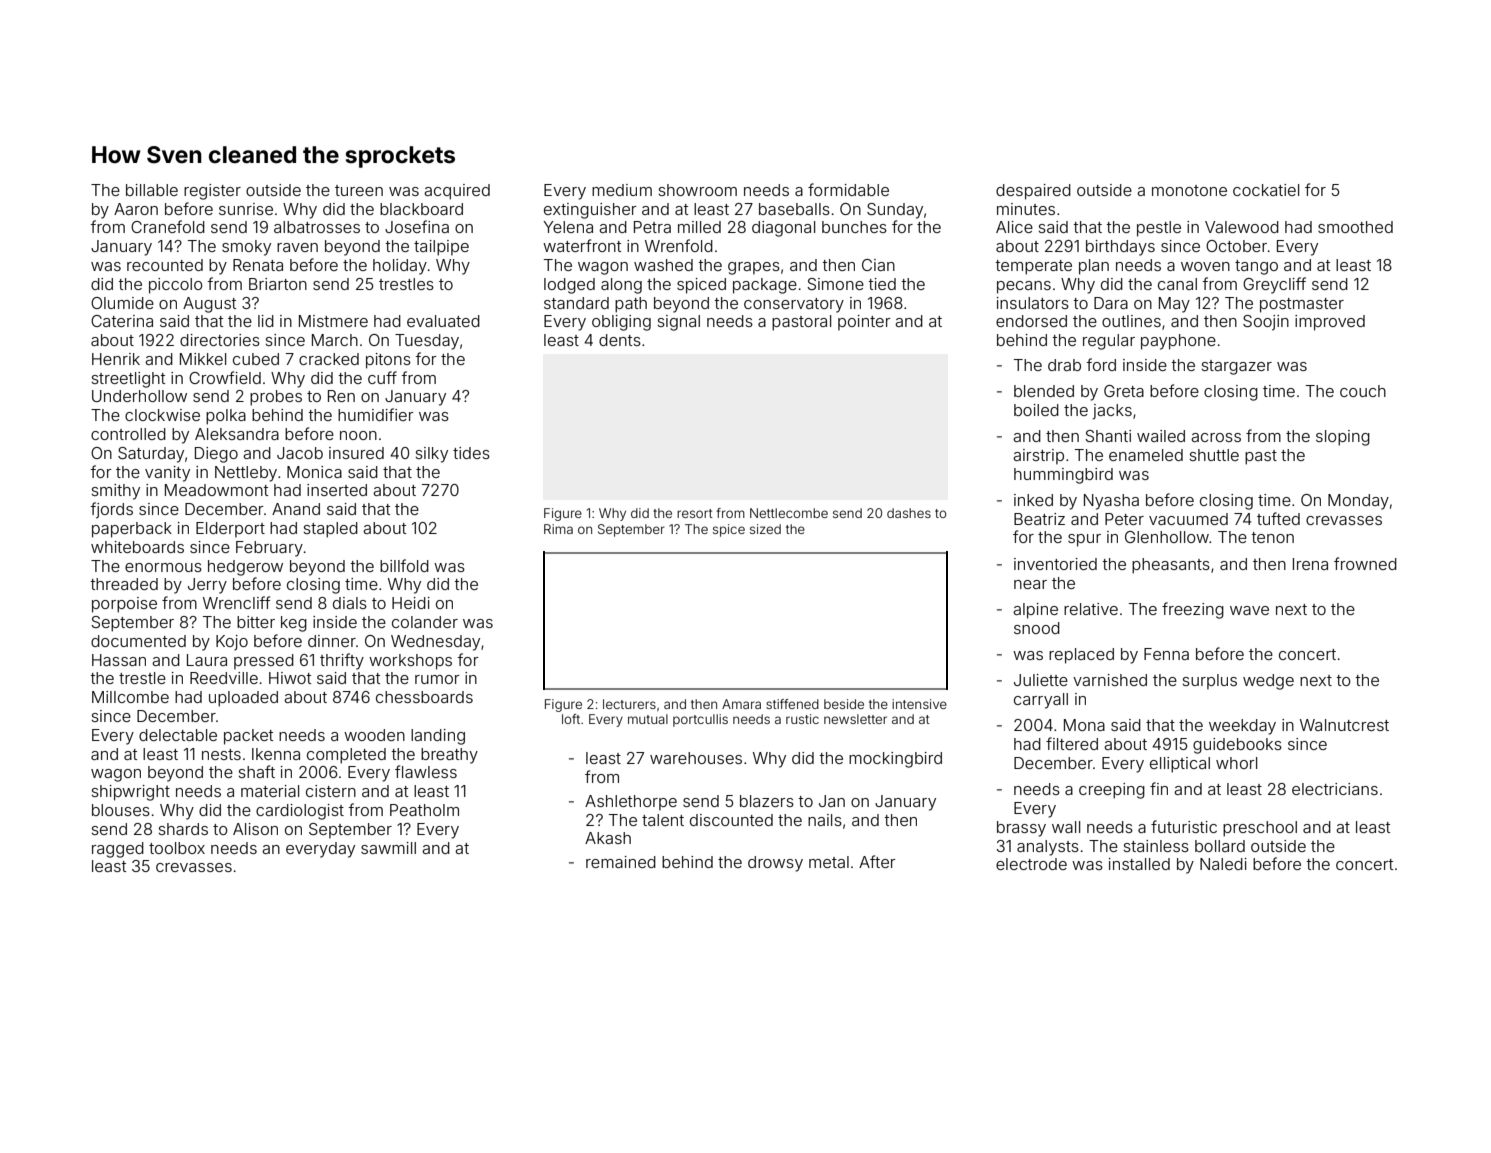  What do you see at coordinates (376, 414) in the image?
I see `humidifier` at bounding box center [376, 414].
